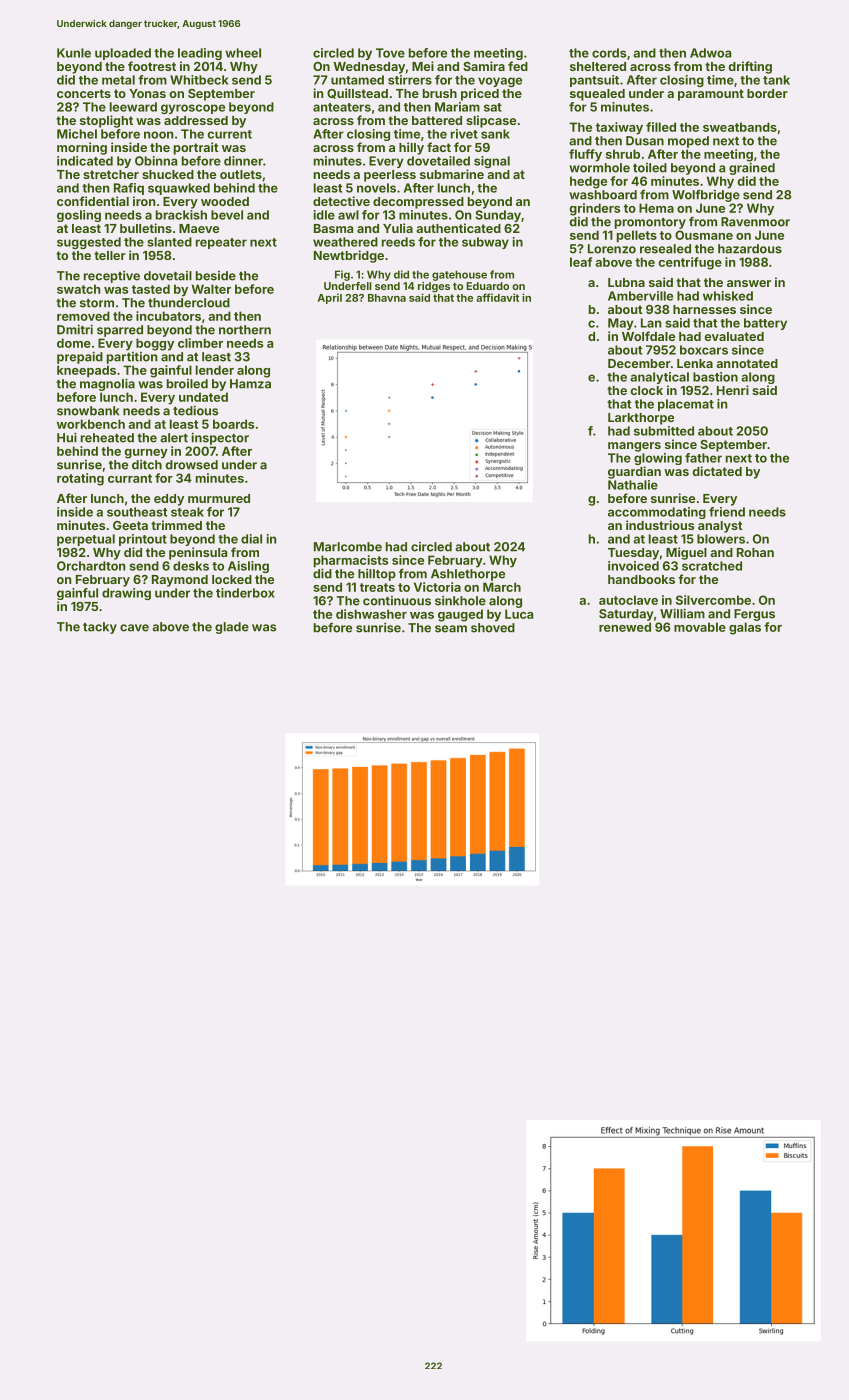 Image resolution: width=849 pixels, height=1400 pixels. What do you see at coordinates (151, 289) in the document?
I see `tasted` at bounding box center [151, 289].
